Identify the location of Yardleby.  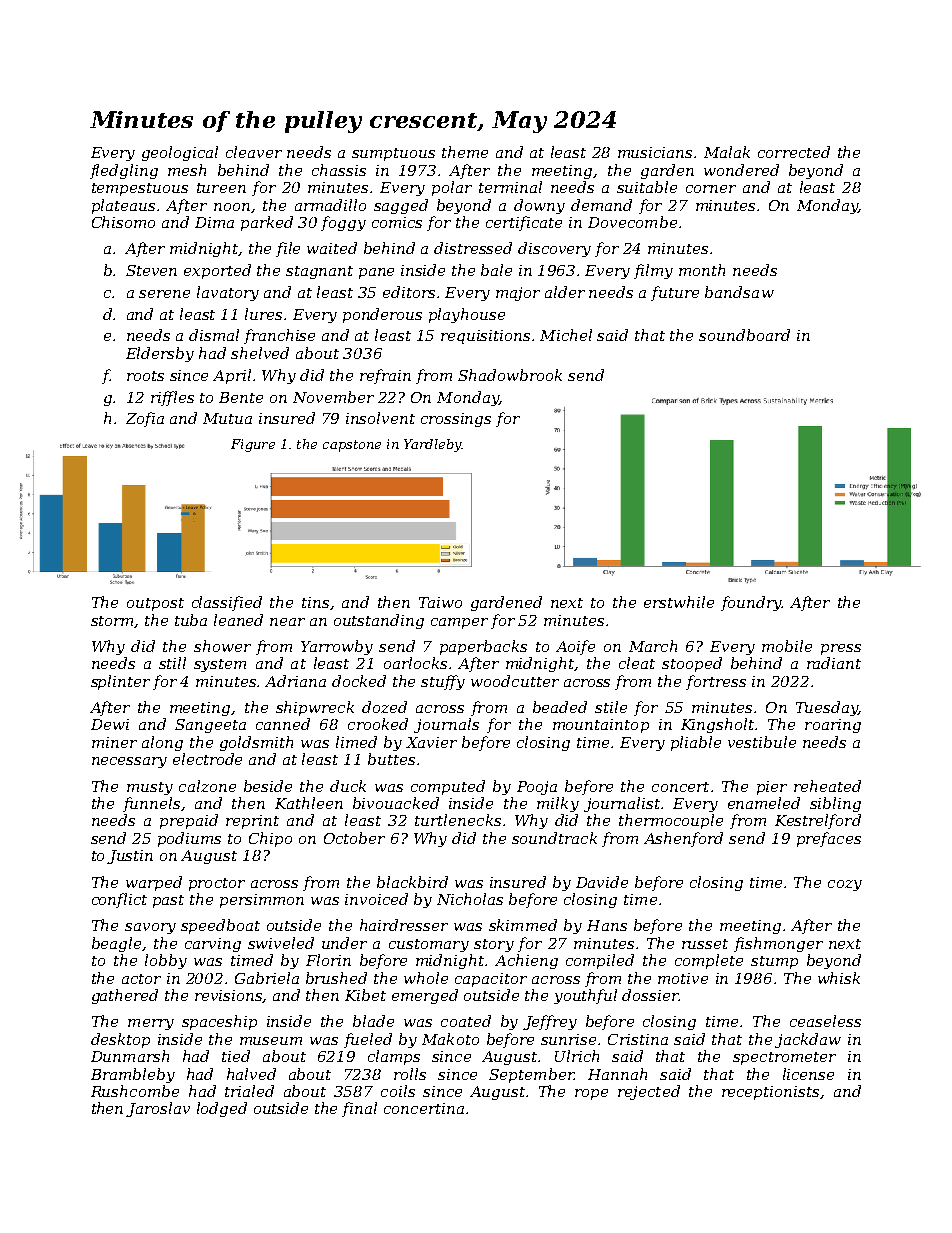
(432, 445).
